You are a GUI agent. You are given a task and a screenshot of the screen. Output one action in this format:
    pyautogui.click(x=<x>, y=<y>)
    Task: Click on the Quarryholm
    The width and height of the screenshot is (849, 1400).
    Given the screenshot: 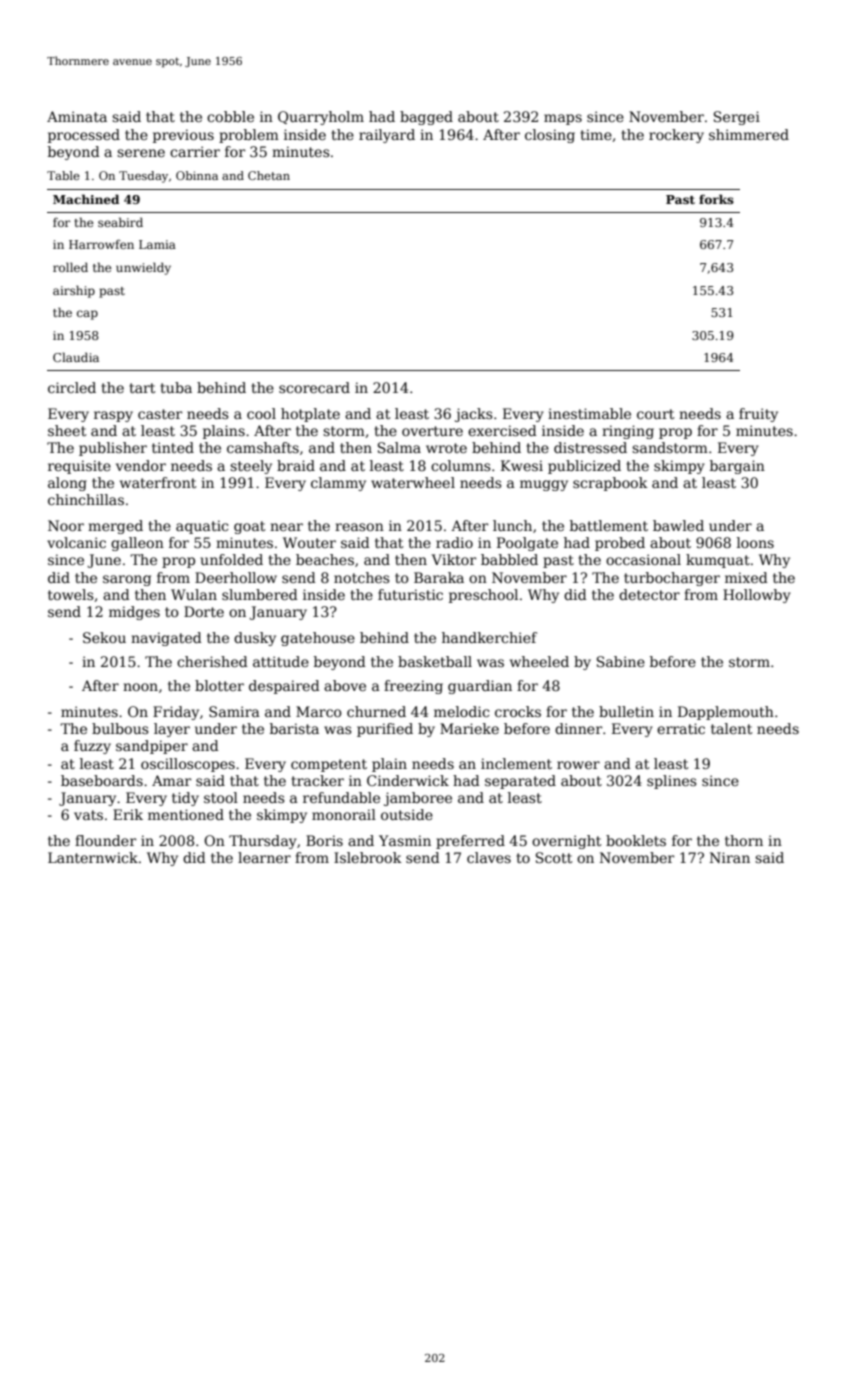 What is the action you would take?
    pyautogui.click(x=321, y=118)
